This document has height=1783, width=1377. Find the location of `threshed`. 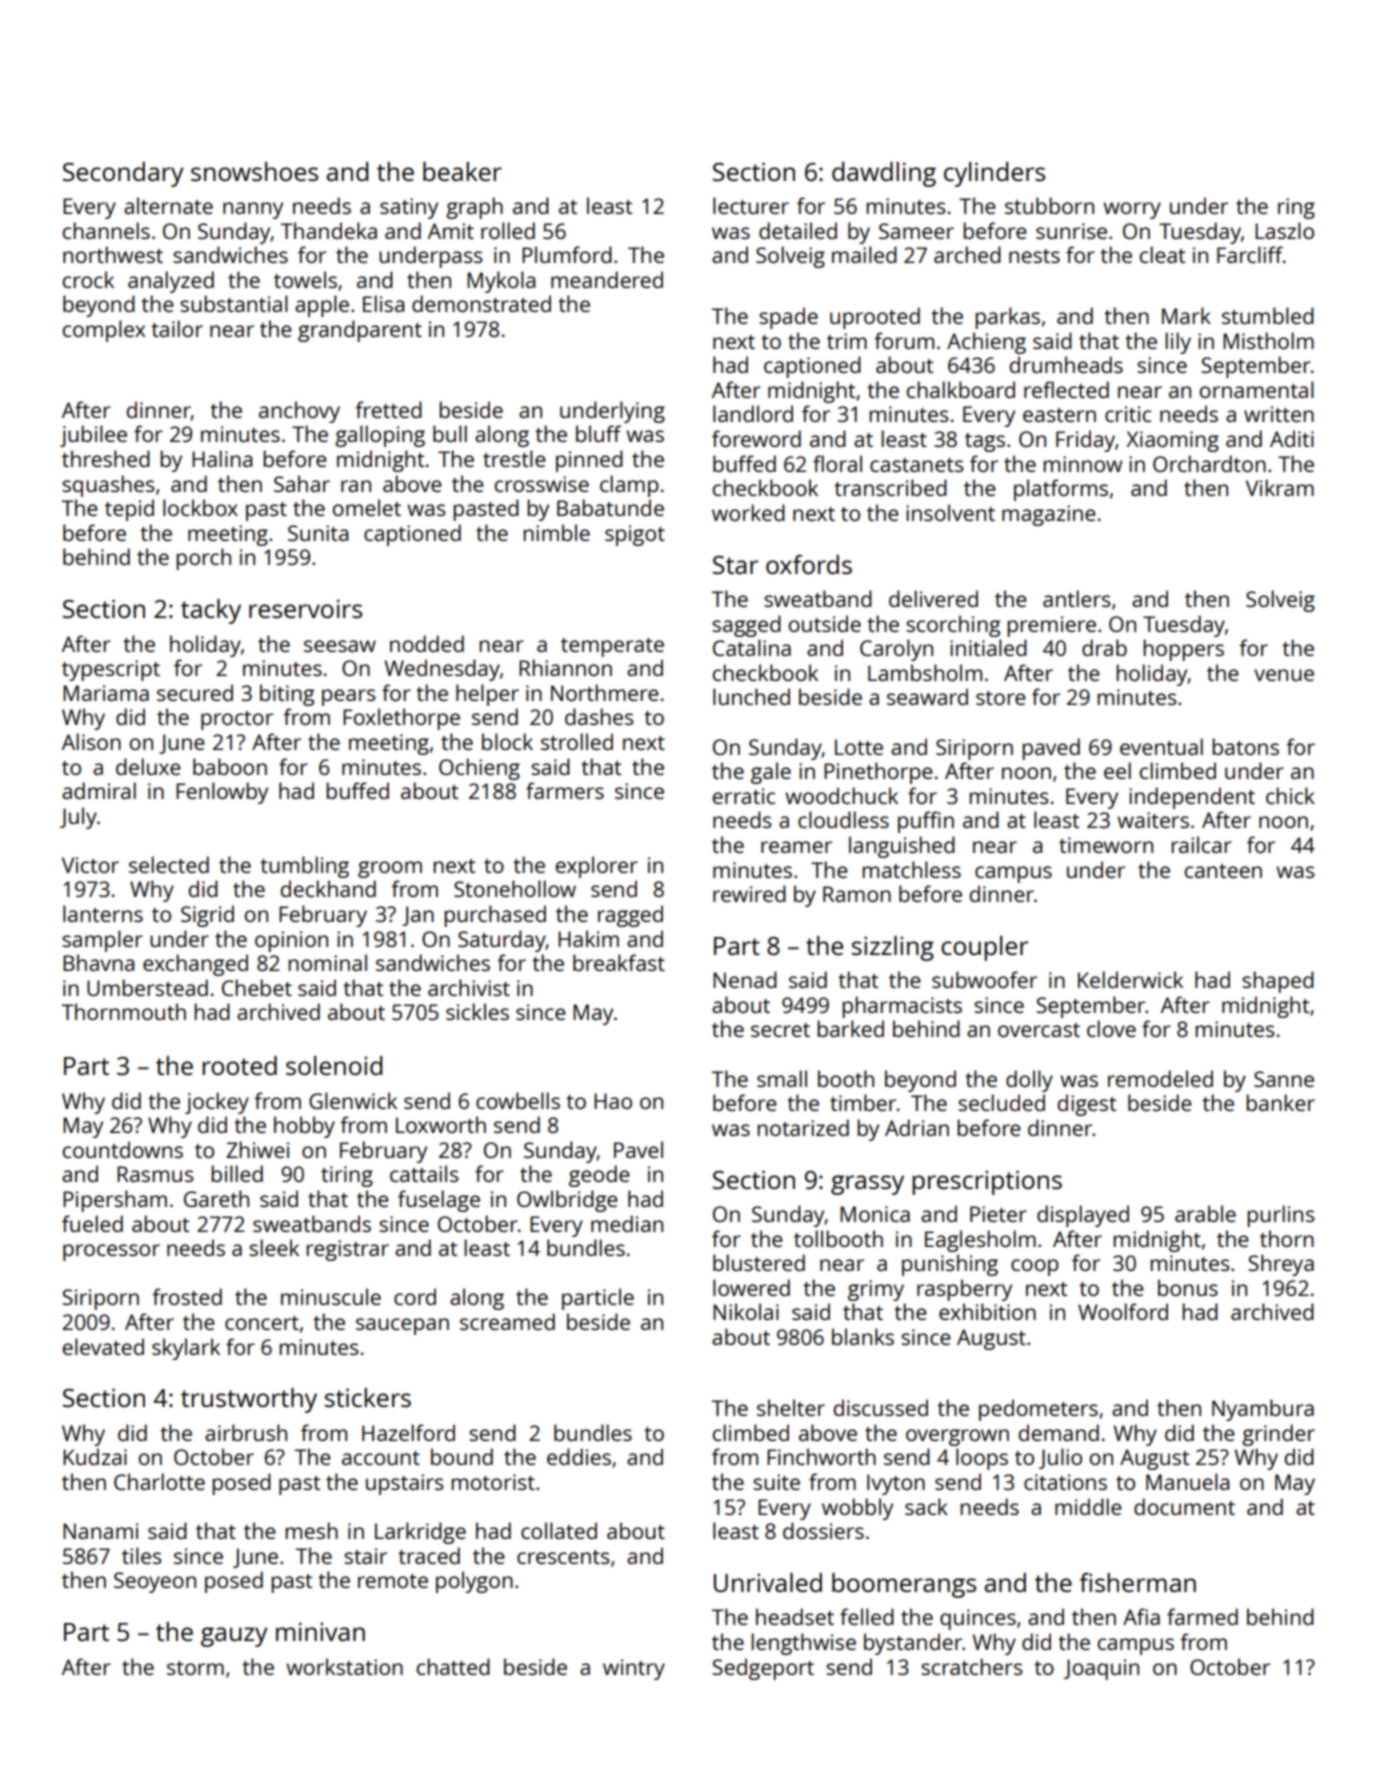

threshed is located at coordinates (106, 458).
